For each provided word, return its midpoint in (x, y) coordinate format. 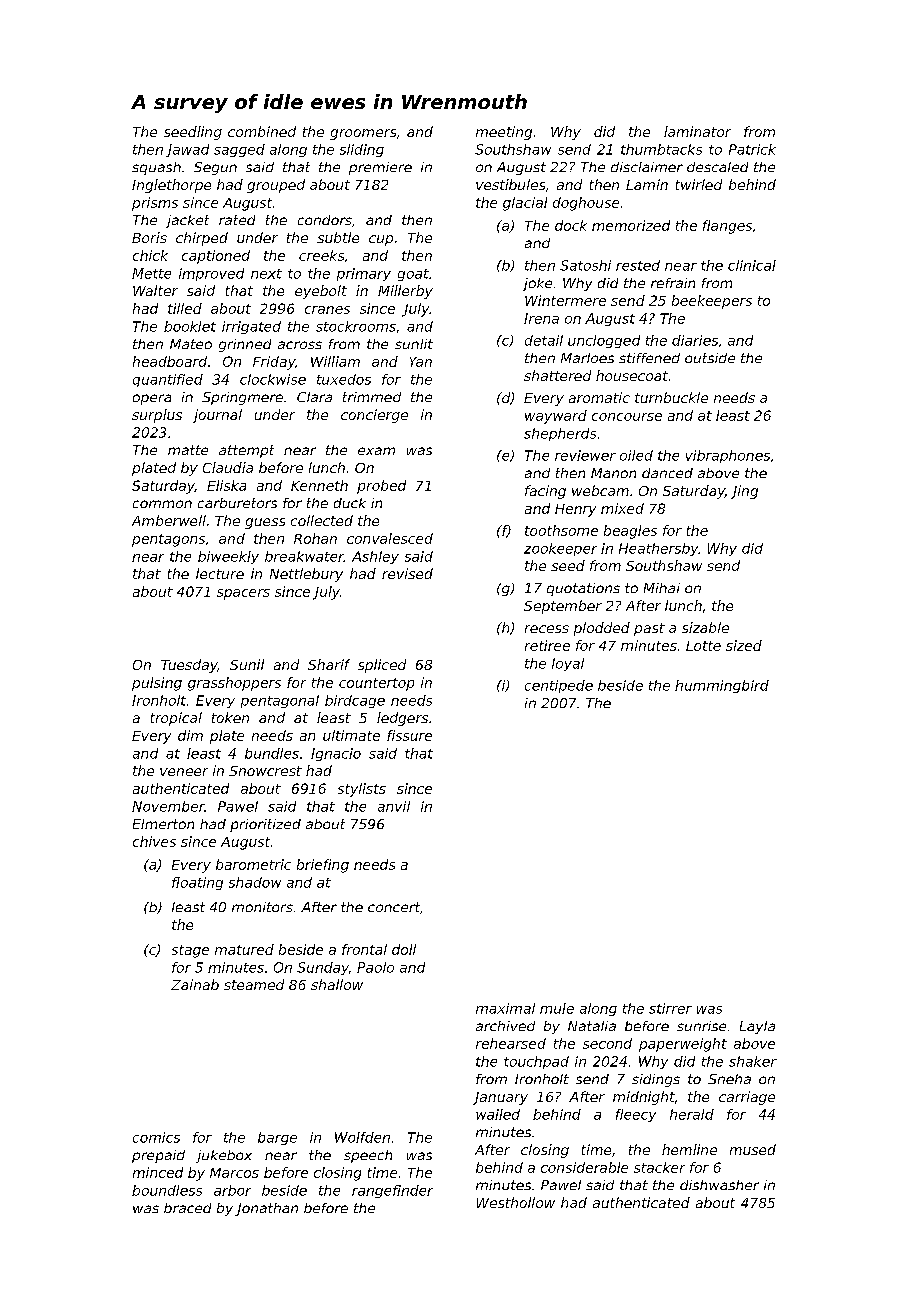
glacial (525, 204)
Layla (757, 1027)
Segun (215, 168)
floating (197, 883)
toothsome (561, 530)
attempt (246, 451)
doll (404, 949)
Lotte (703, 646)
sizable (705, 627)
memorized (631, 225)
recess (547, 629)
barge (277, 1138)
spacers (243, 594)
